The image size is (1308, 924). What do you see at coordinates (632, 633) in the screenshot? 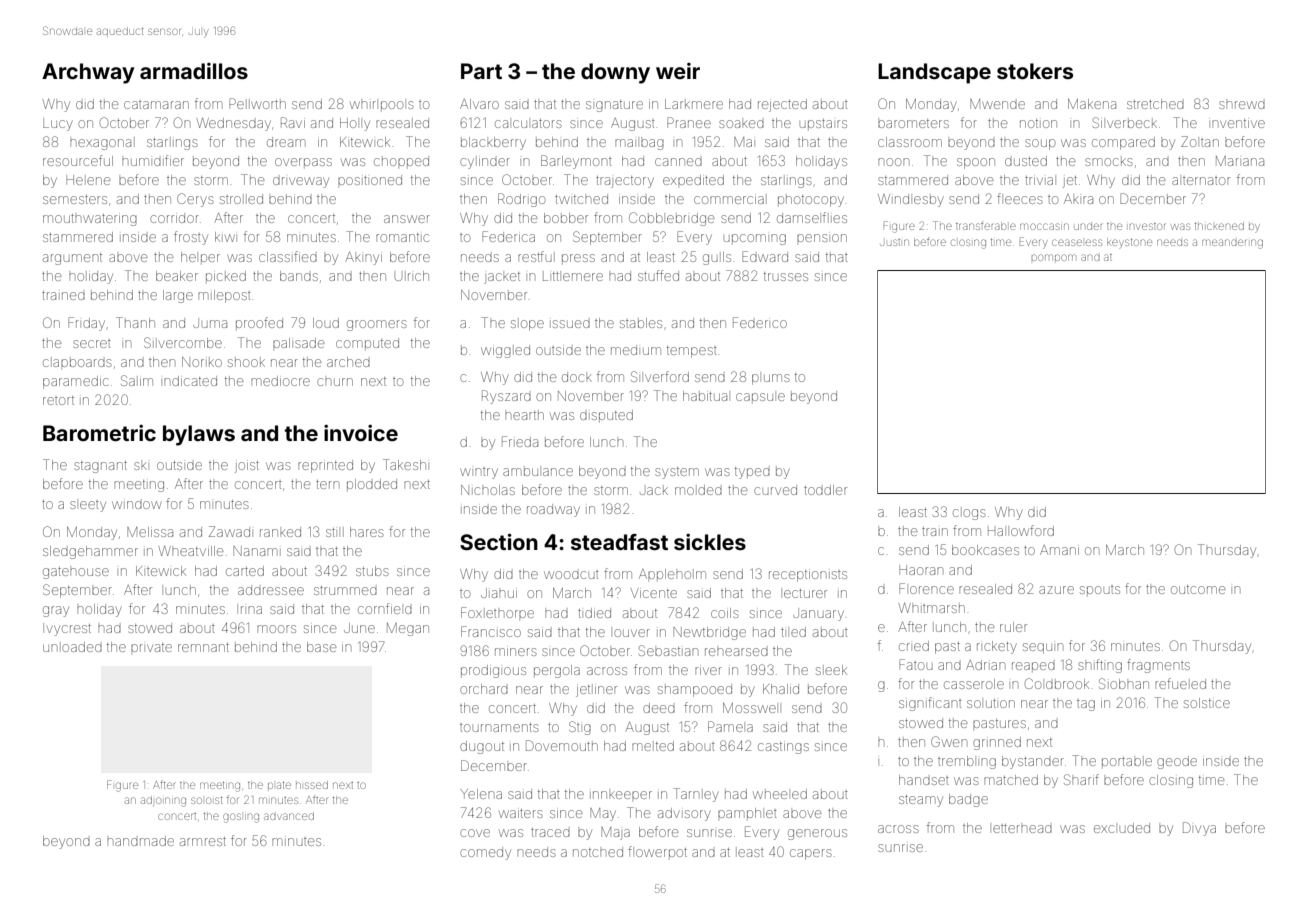
I see `louver` at bounding box center [632, 633].
